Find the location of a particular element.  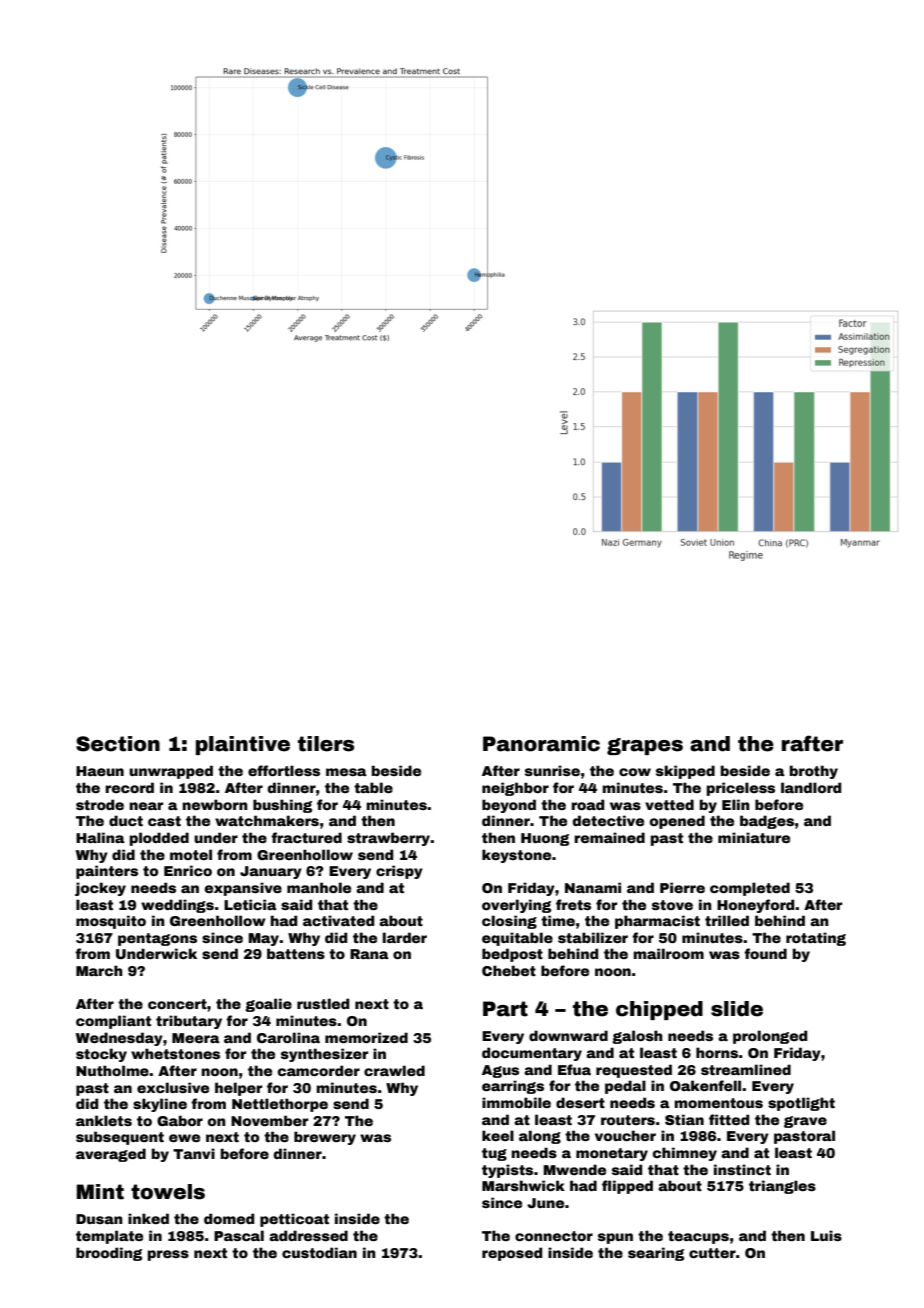

Dusan is located at coordinates (99, 1219).
